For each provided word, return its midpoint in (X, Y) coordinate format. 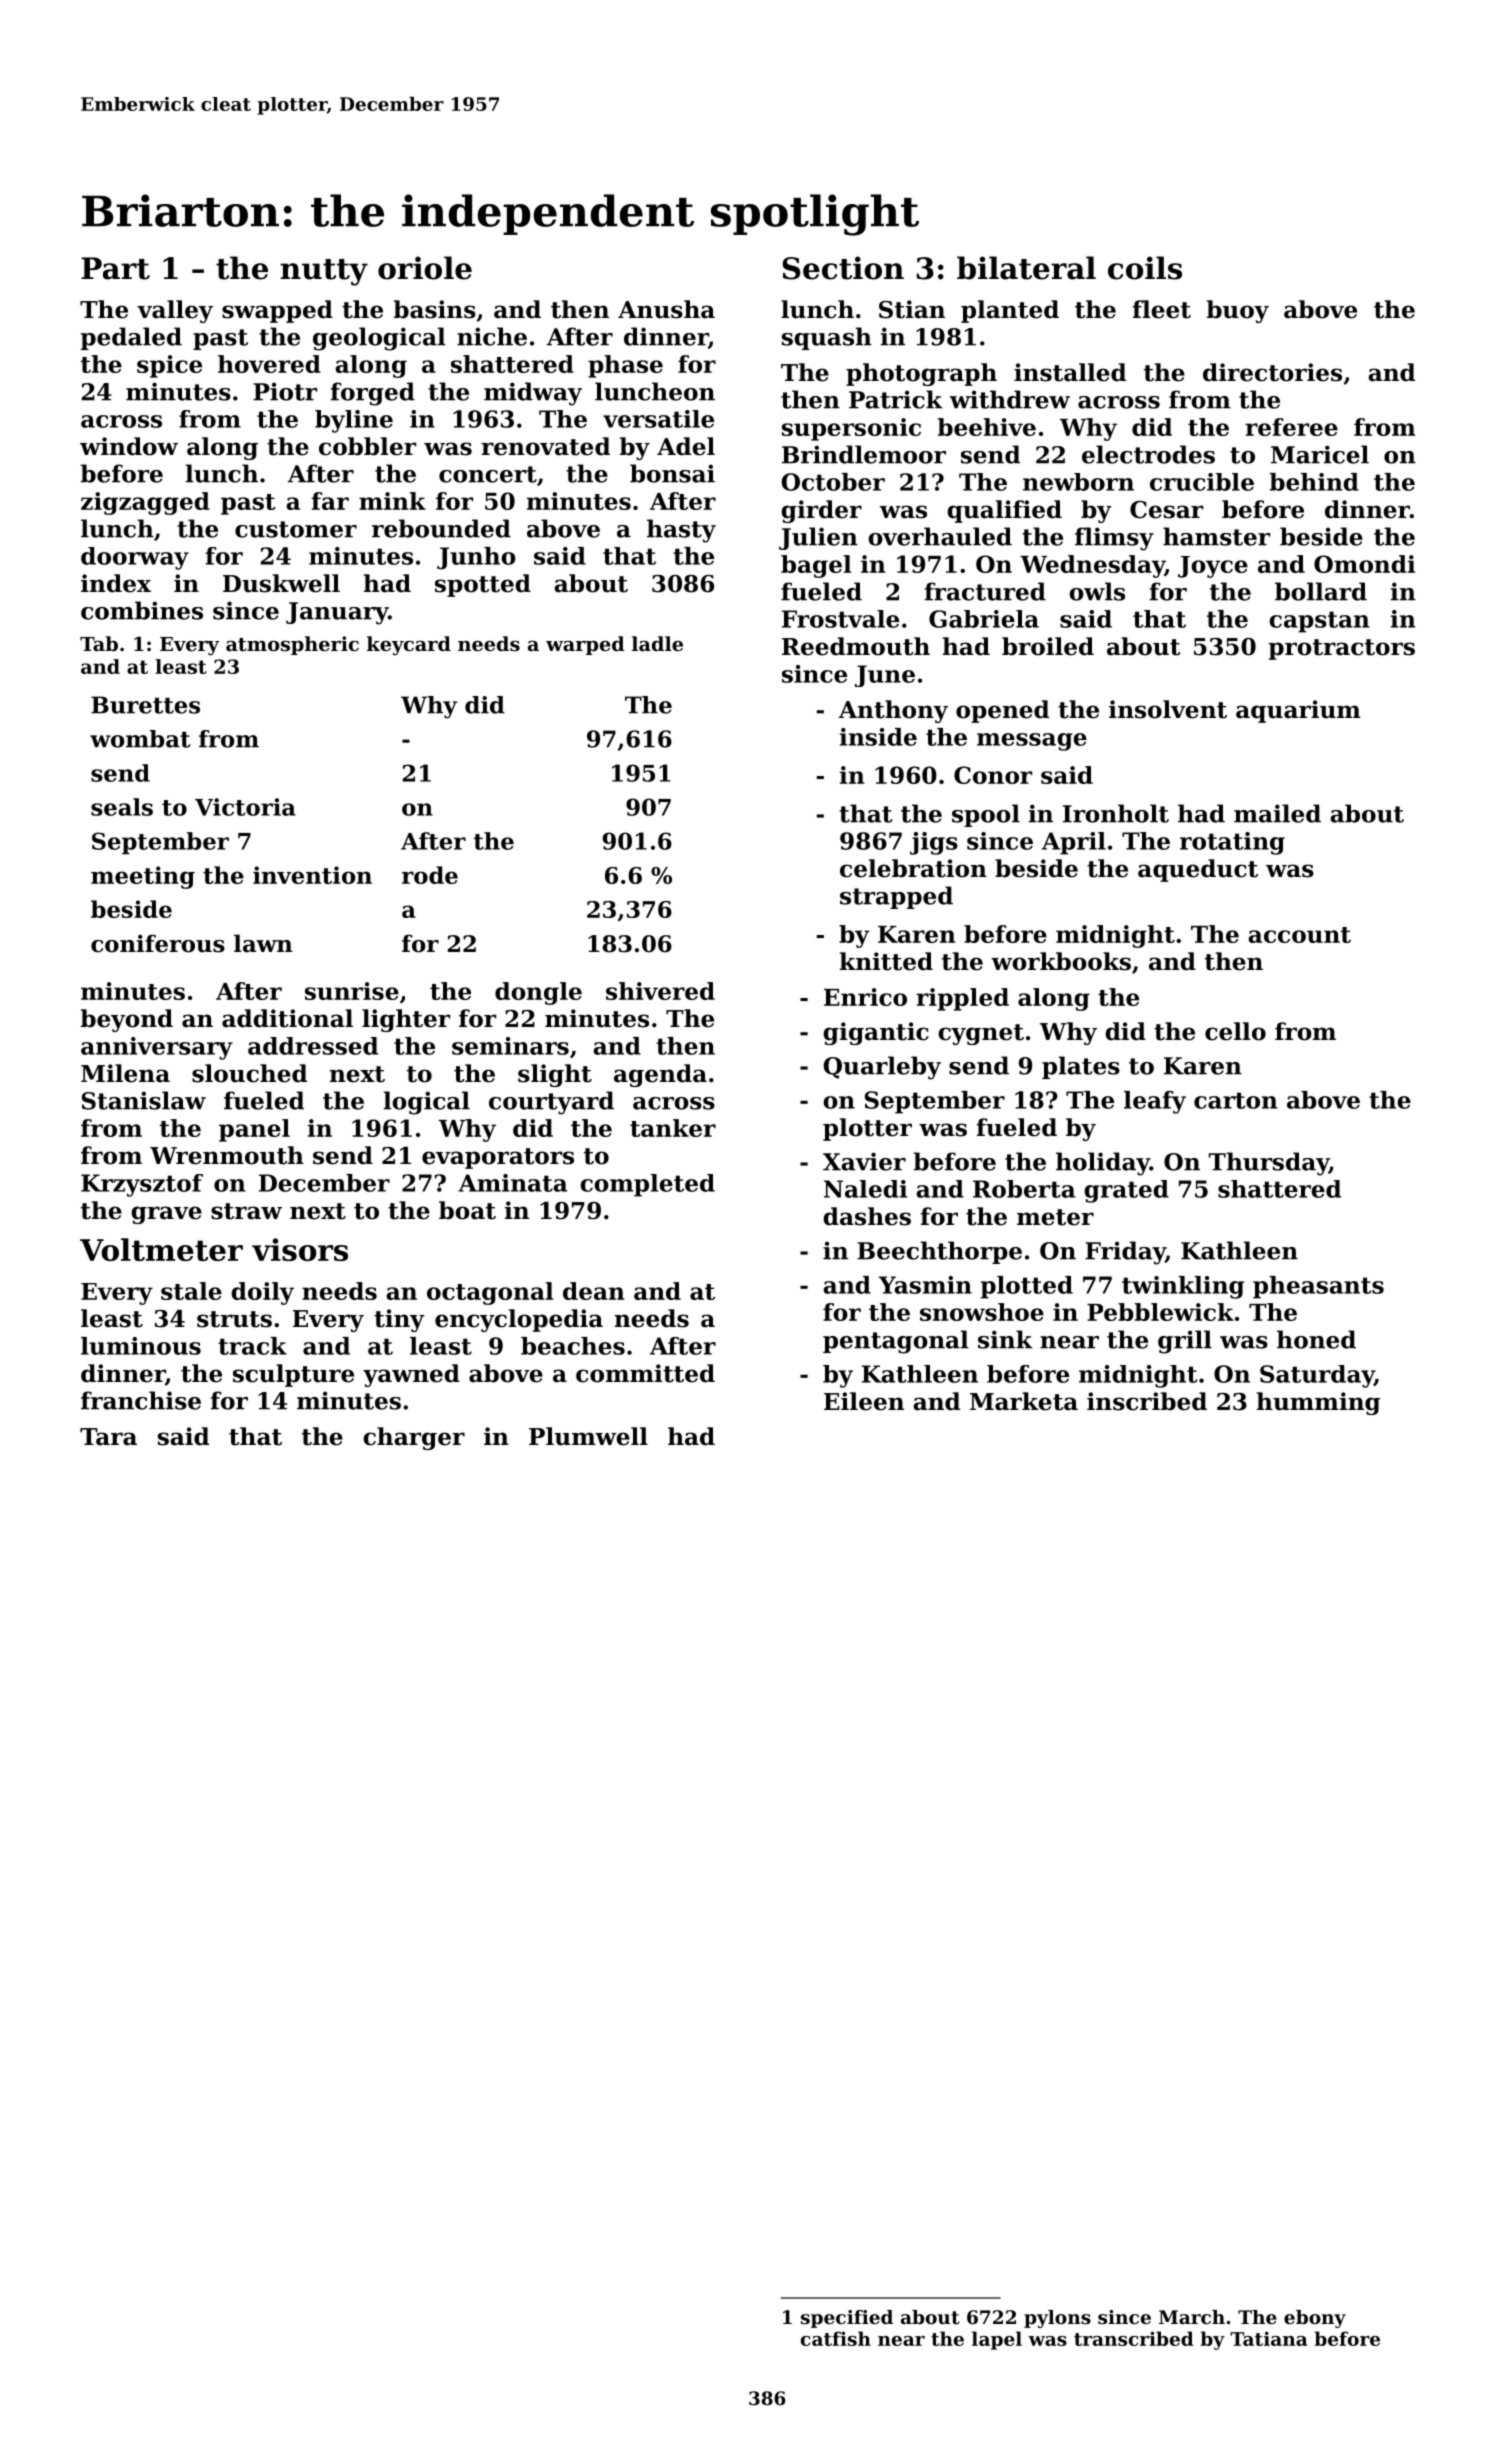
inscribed (1147, 1401)
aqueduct (1198, 870)
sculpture (293, 1375)
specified (847, 2319)
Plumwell (588, 1436)
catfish (836, 2338)
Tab (99, 643)
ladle (657, 643)
